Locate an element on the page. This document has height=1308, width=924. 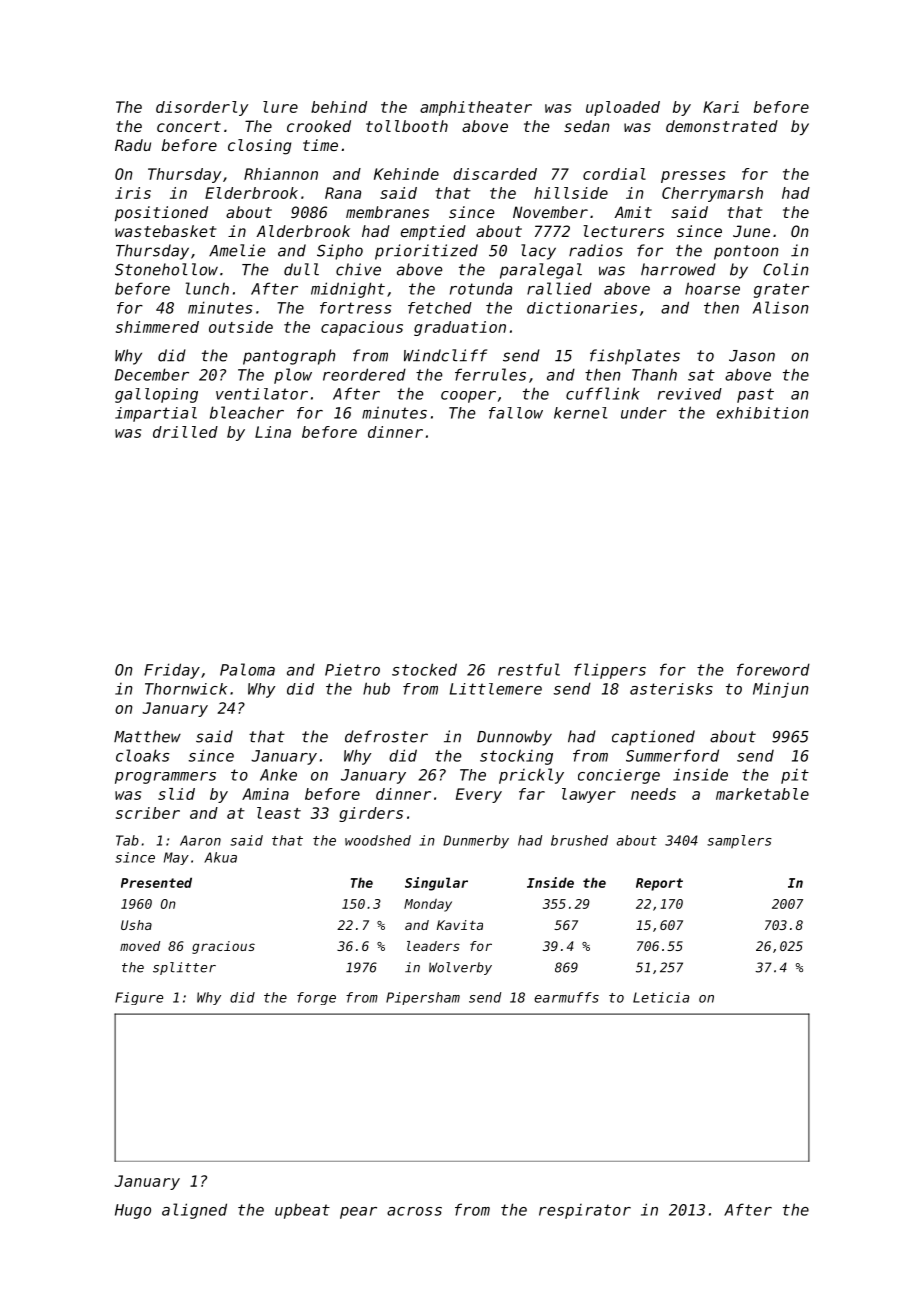
Paloma is located at coordinates (247, 669).
